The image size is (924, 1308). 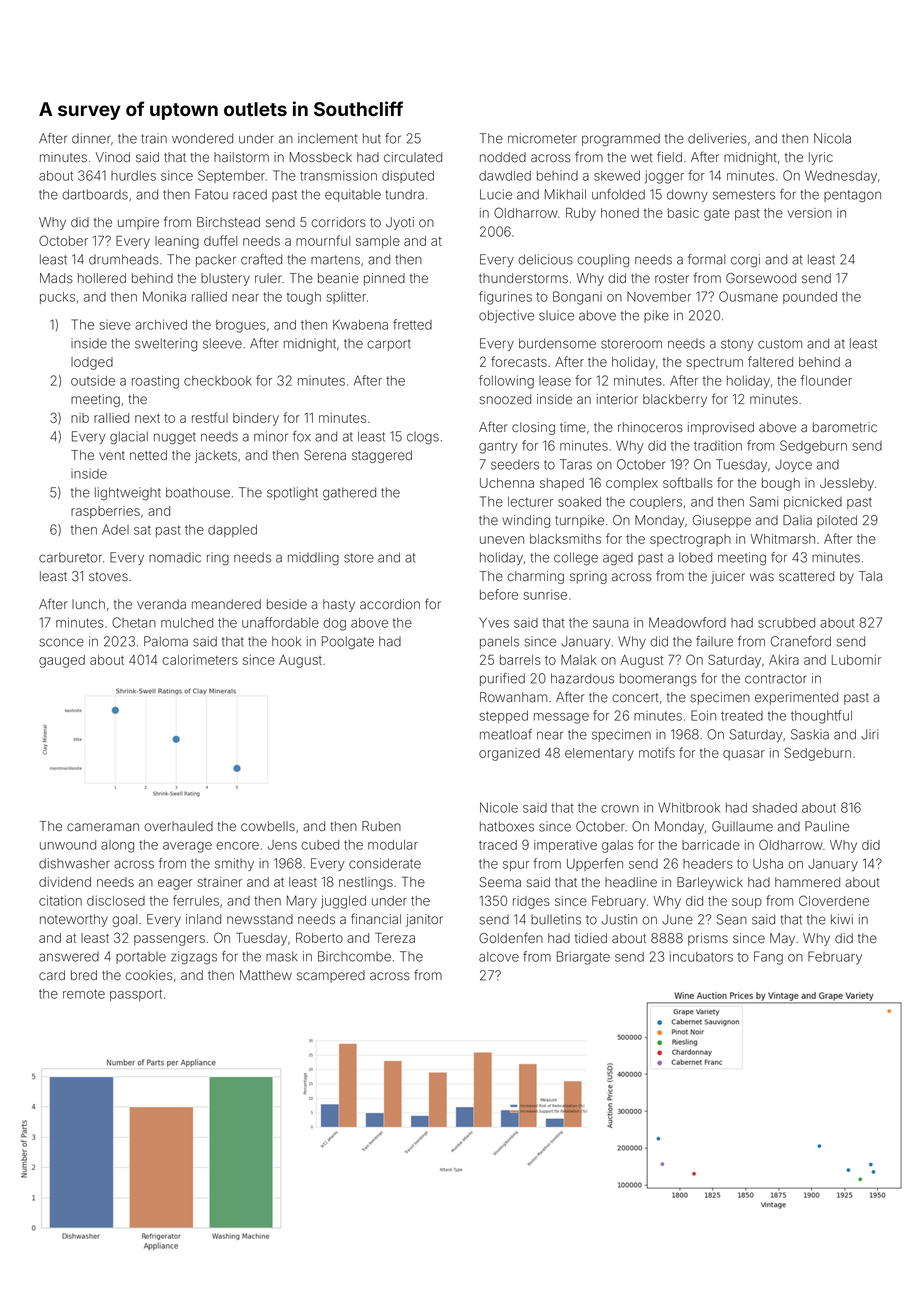 What do you see at coordinates (226, 604) in the screenshot?
I see `meandered` at bounding box center [226, 604].
